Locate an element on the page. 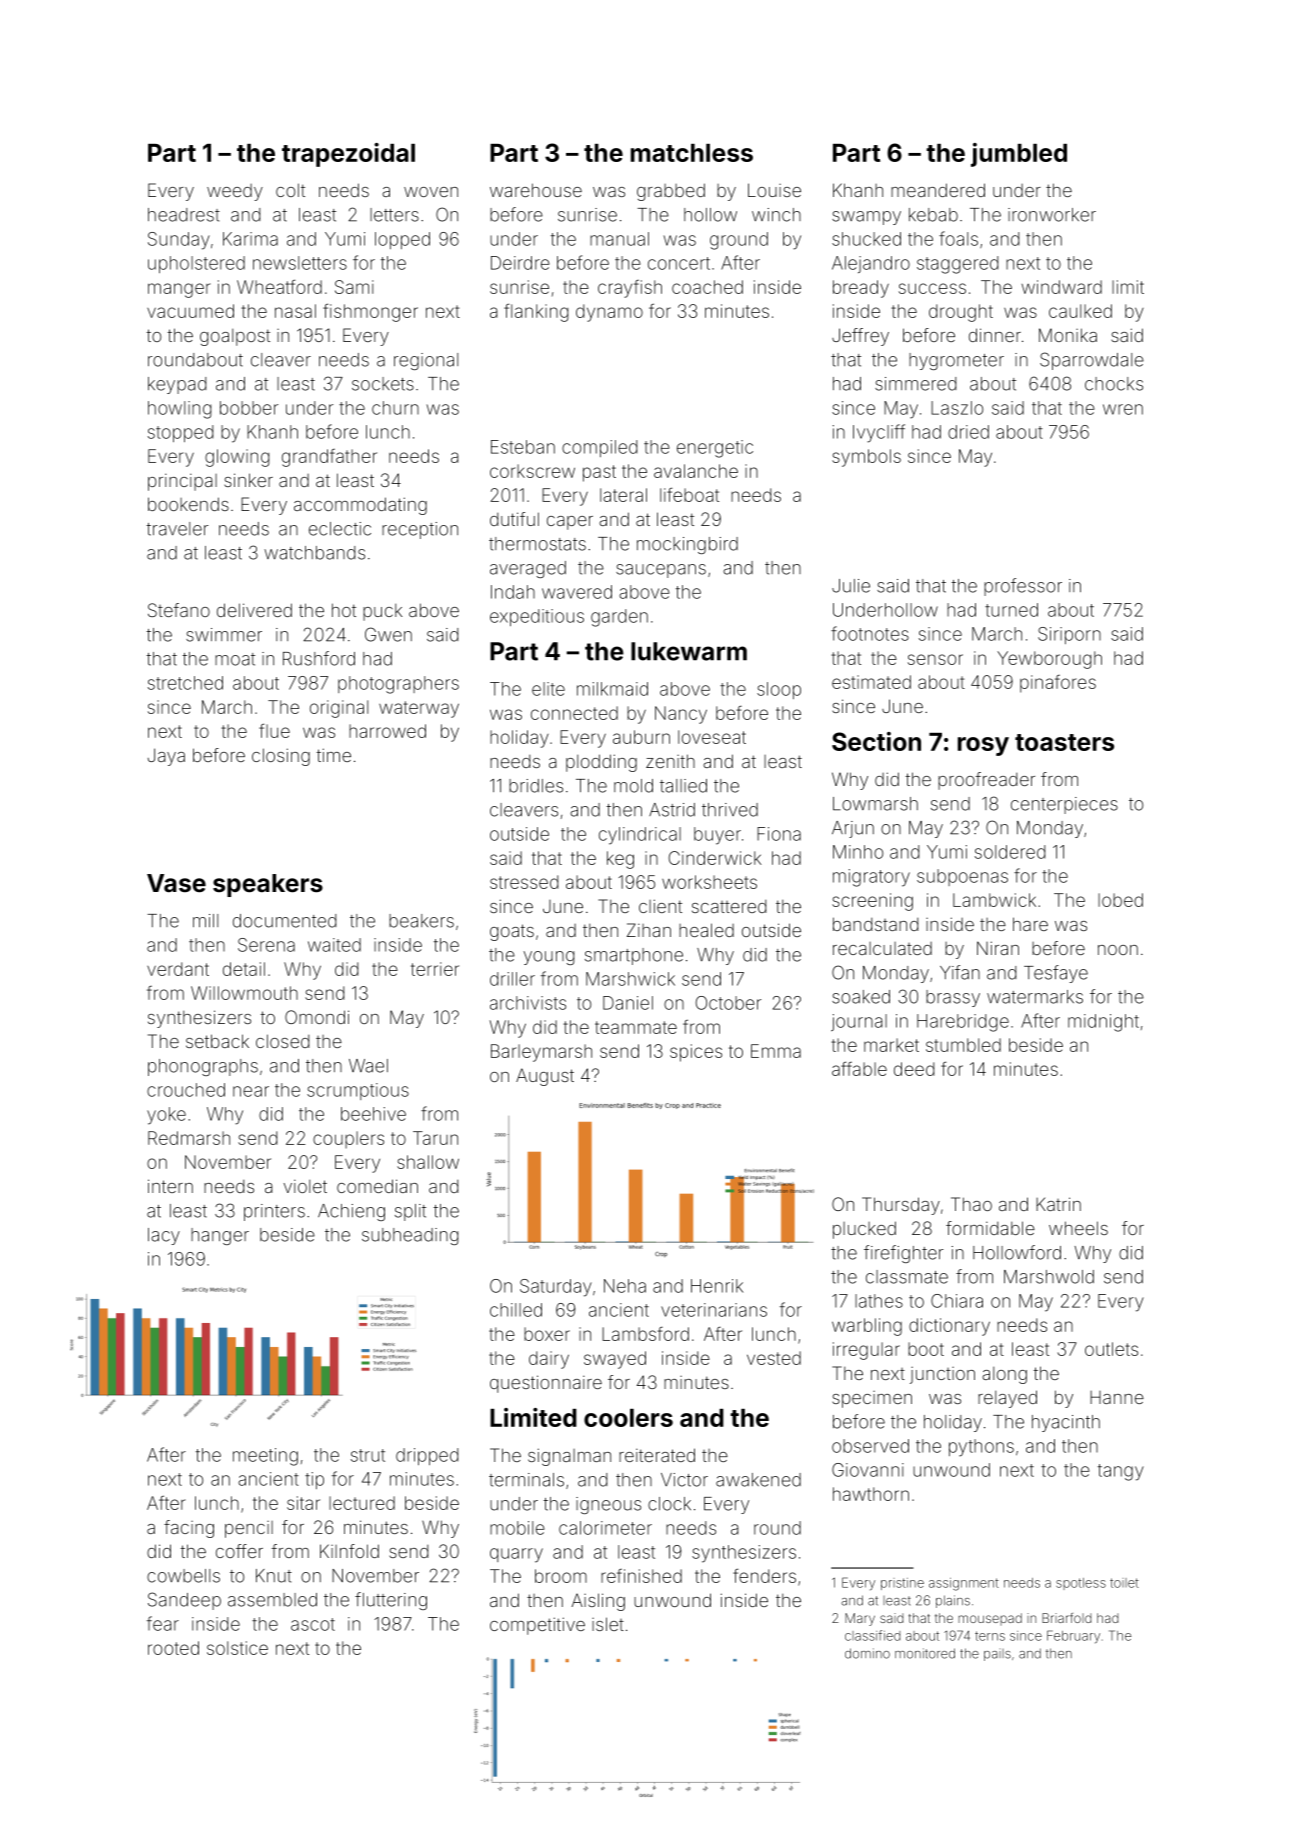 This page has height=1826, width=1291. thrived is located at coordinates (730, 810).
